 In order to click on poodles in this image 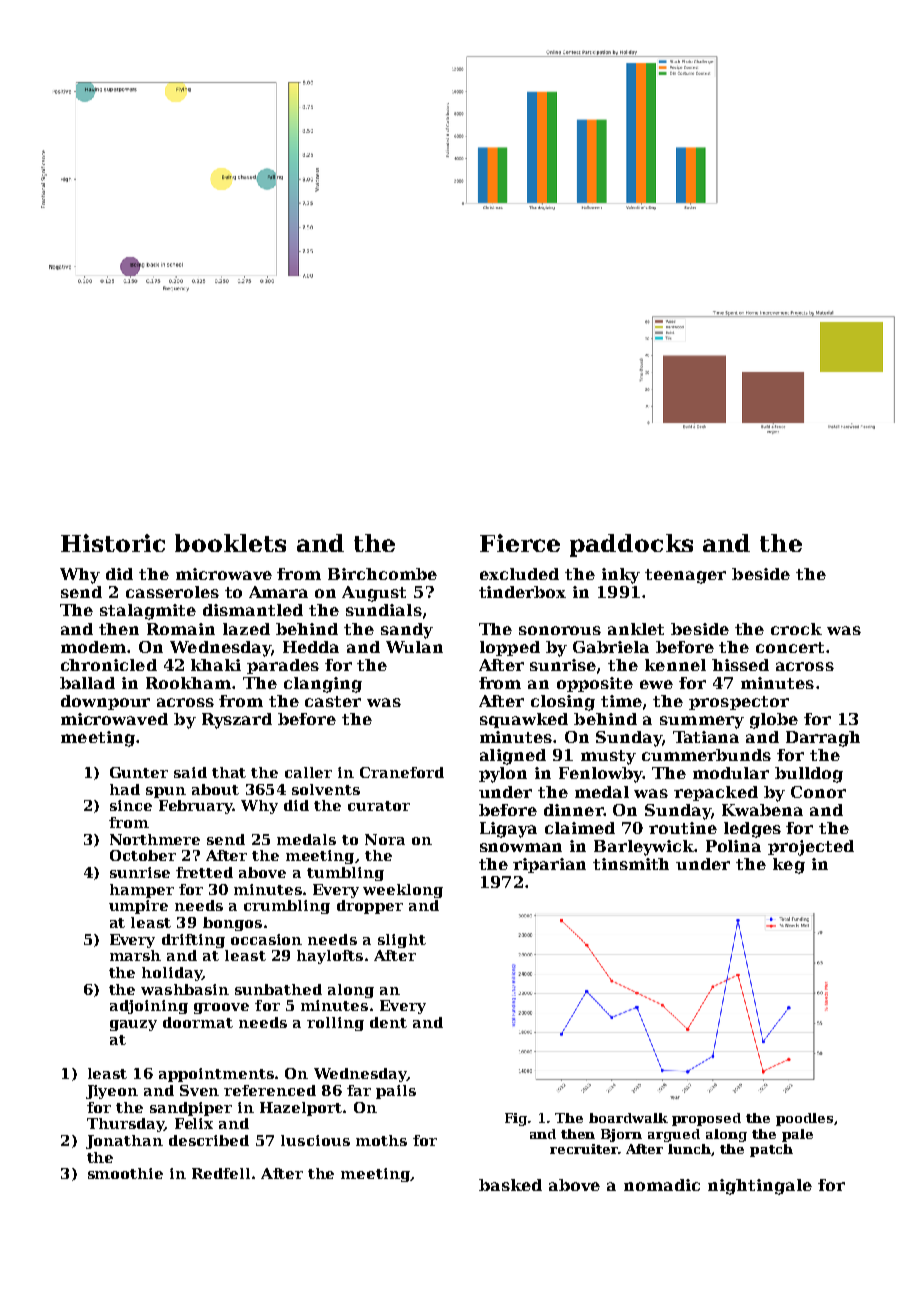, I will do `click(804, 1119)`.
